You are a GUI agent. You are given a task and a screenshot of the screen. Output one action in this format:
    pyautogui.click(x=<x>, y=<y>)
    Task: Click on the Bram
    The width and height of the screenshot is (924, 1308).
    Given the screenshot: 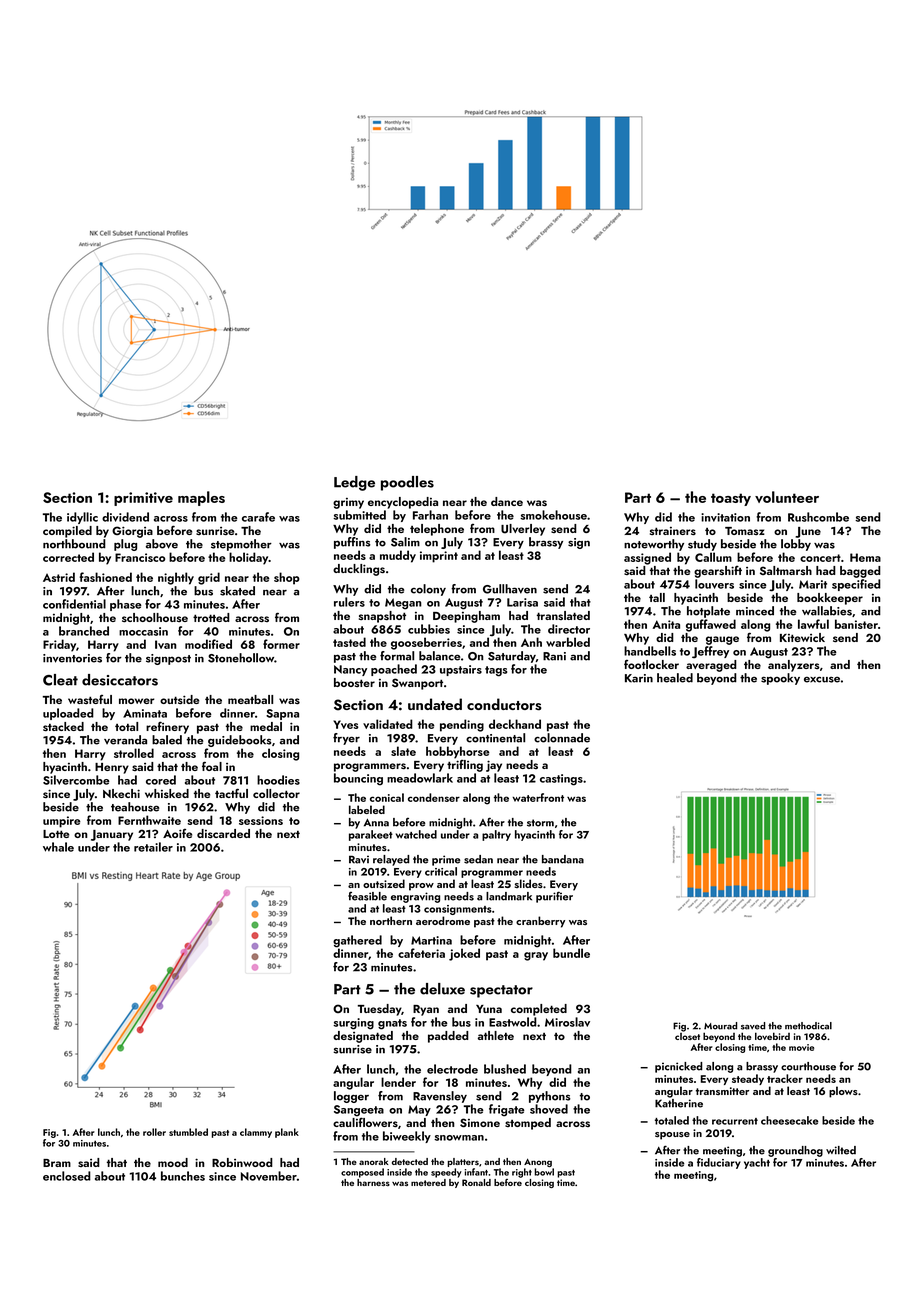 What is the action you would take?
    pyautogui.click(x=57, y=1163)
